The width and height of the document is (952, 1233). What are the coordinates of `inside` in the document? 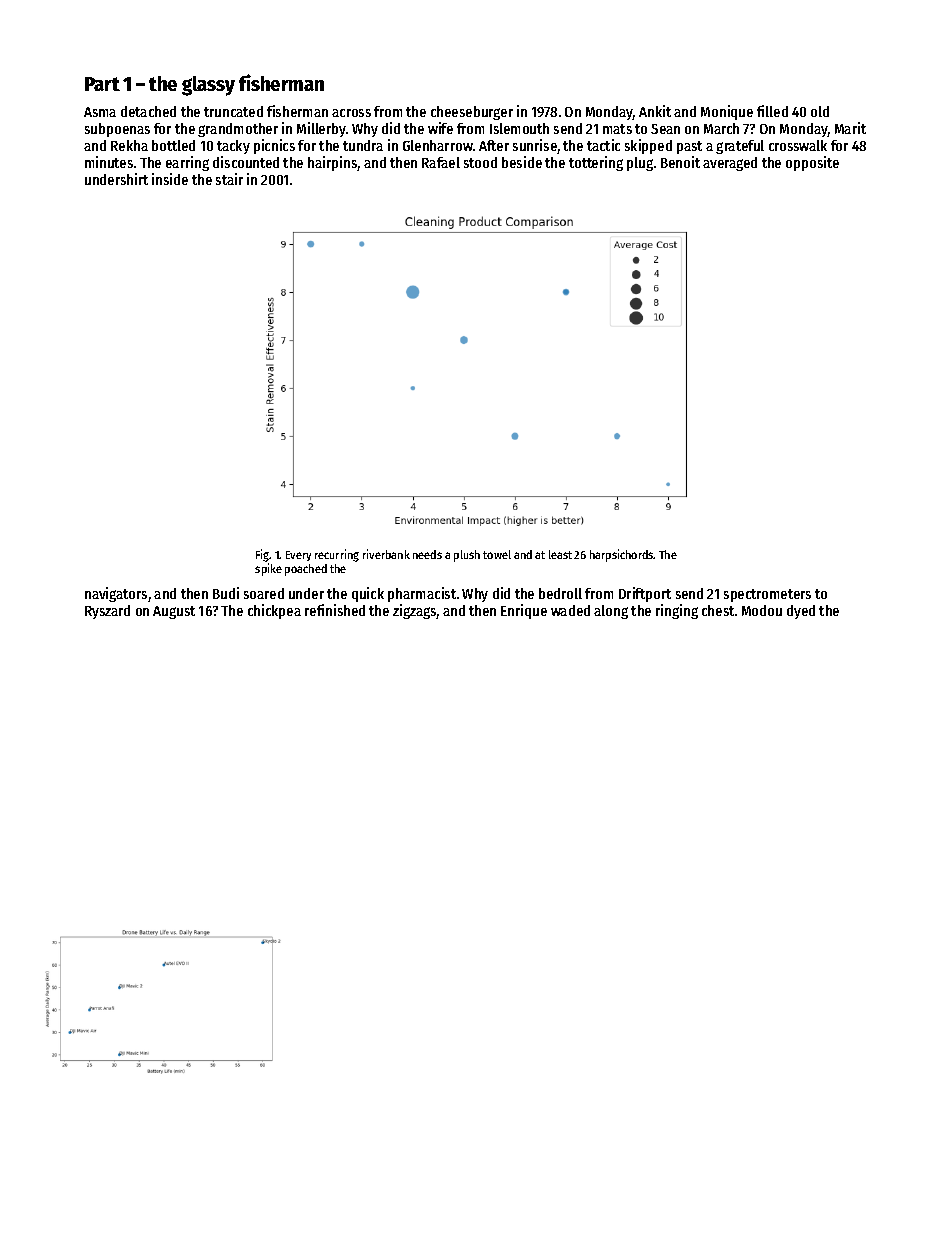 It's located at (170, 179).
